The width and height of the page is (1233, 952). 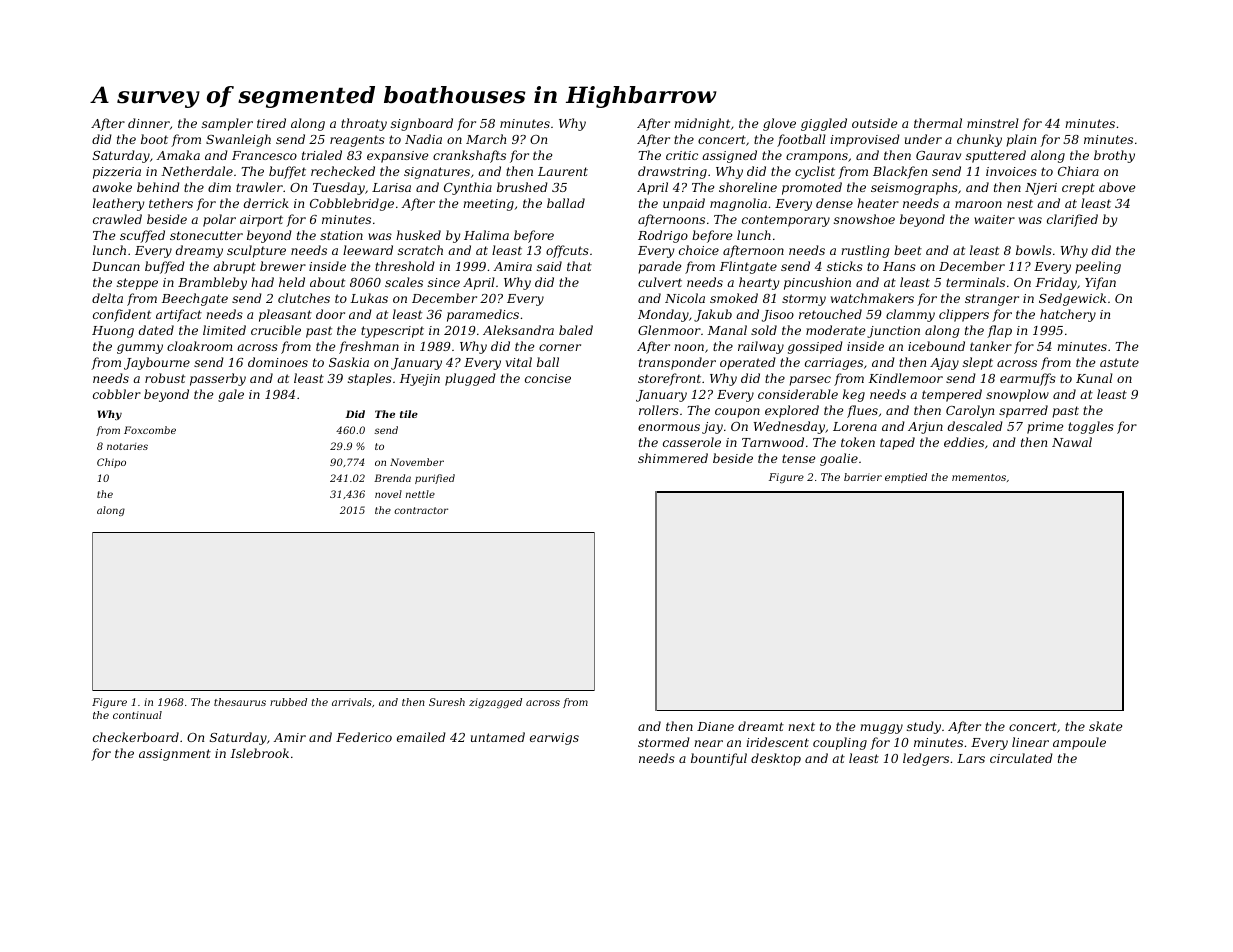 What do you see at coordinates (789, 427) in the page?
I see `Wednesday` at bounding box center [789, 427].
